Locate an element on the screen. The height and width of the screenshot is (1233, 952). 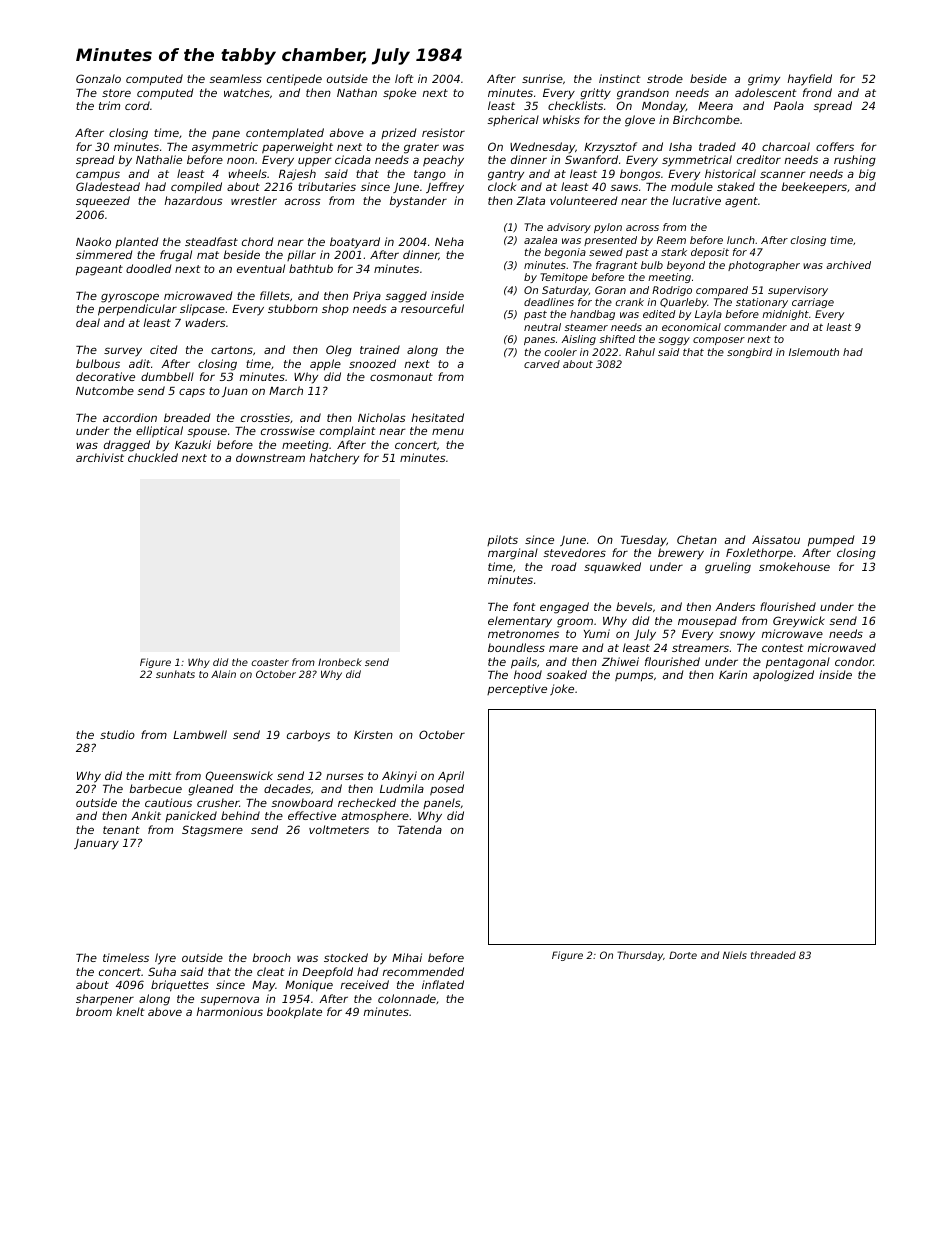
elliptical is located at coordinates (159, 432).
